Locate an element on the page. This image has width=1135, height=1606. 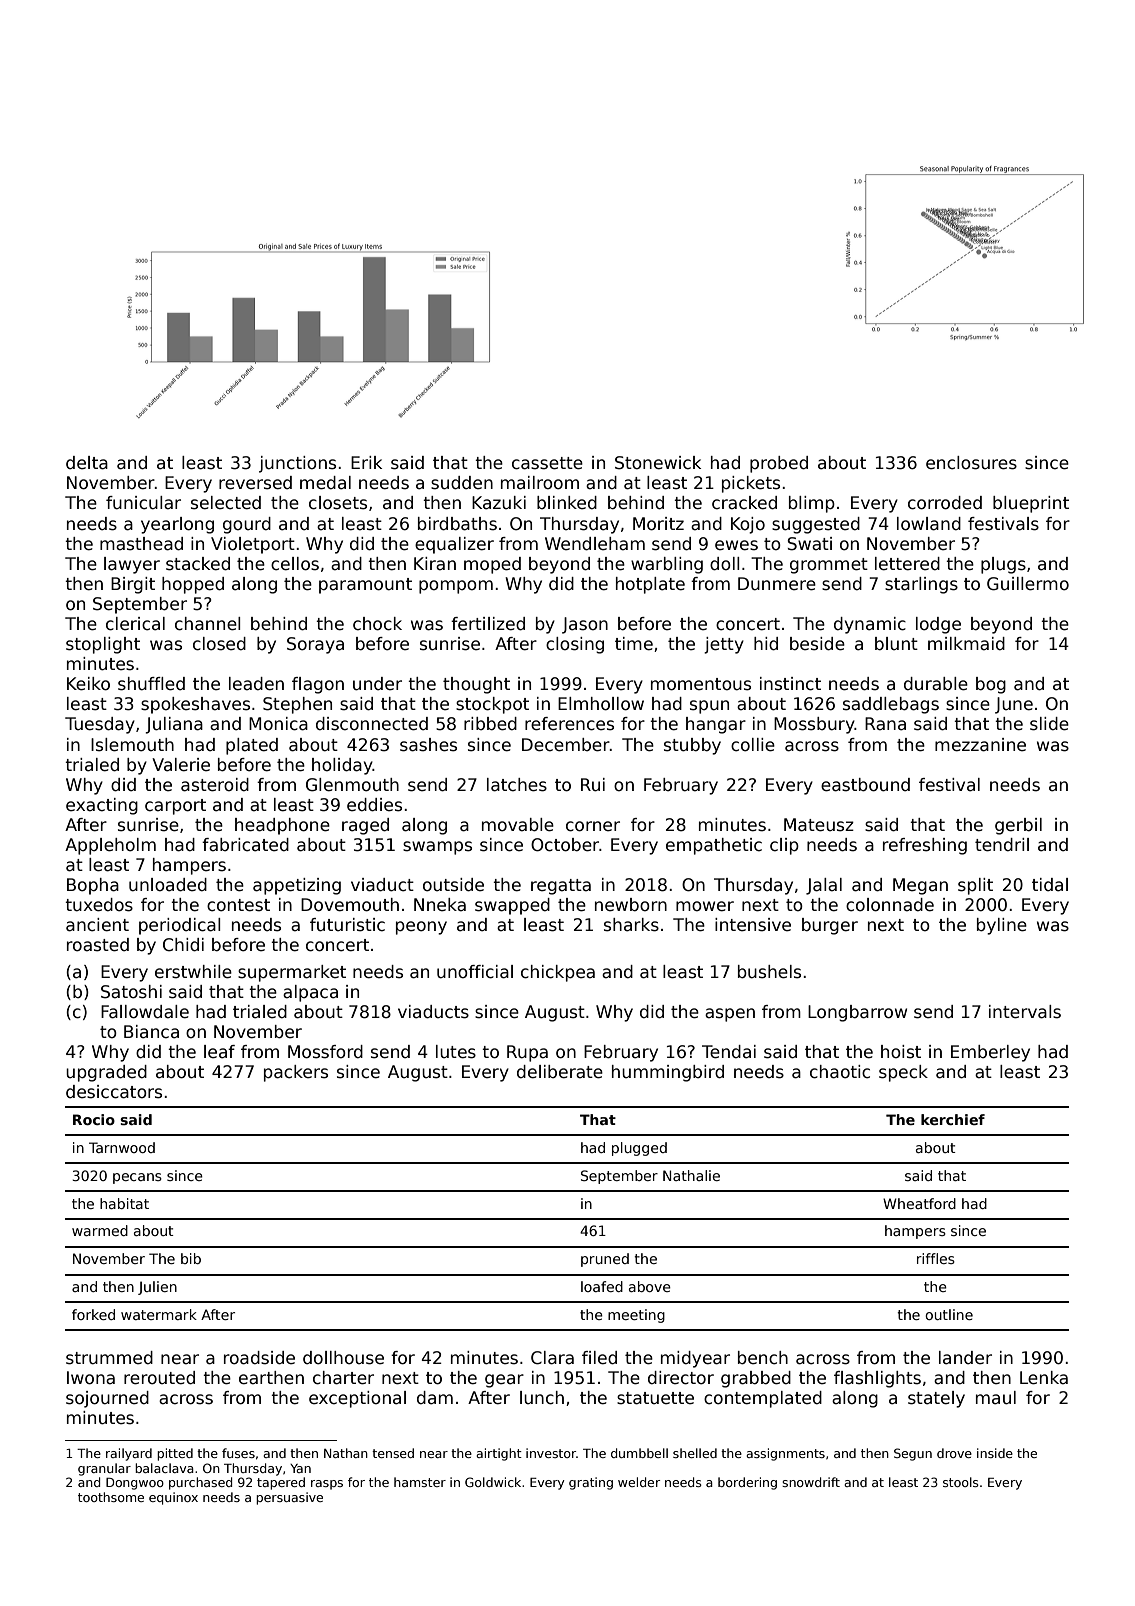
hoist is located at coordinates (901, 1052).
